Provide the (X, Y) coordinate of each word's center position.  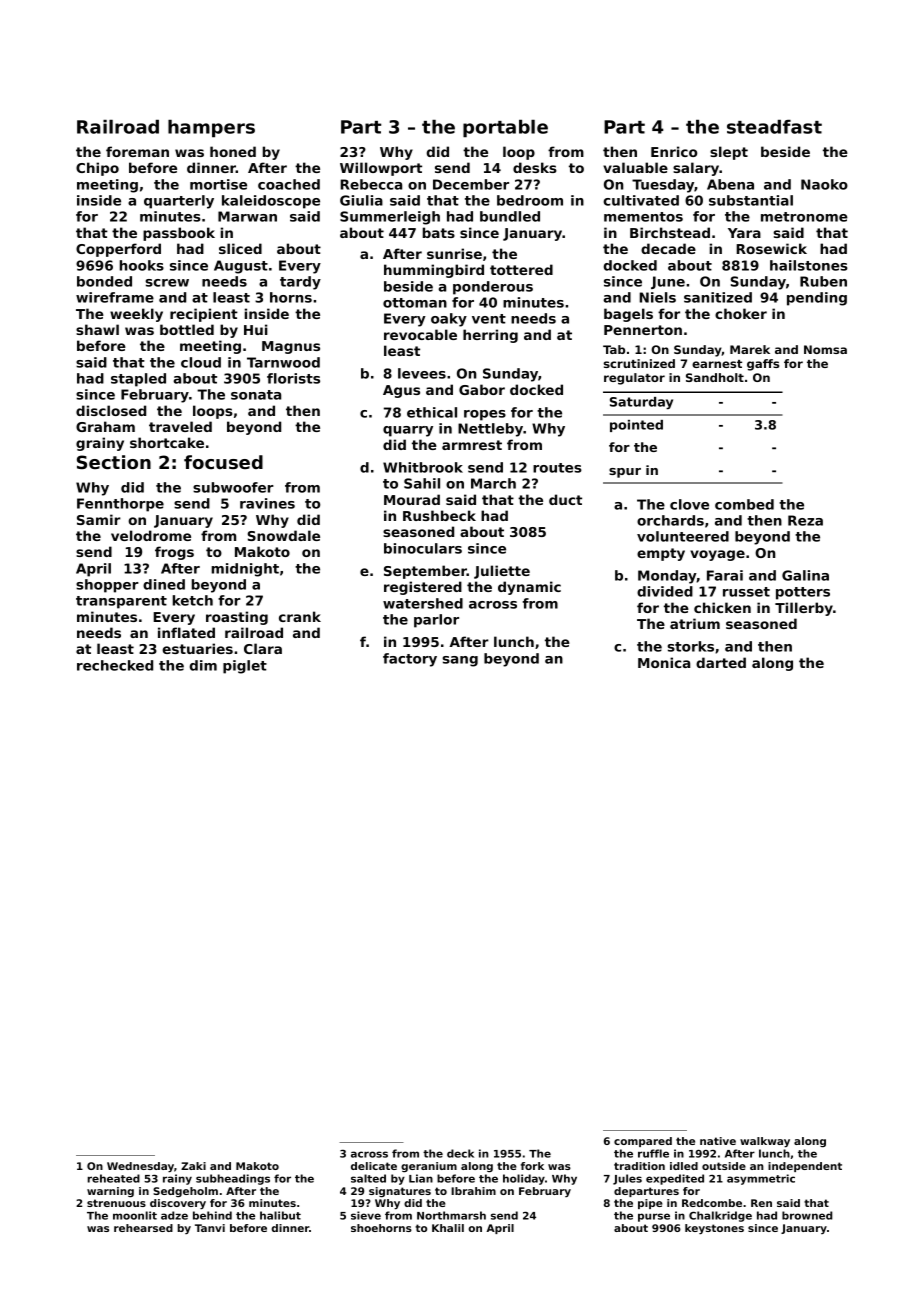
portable (505, 129)
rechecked (115, 665)
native (718, 1141)
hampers (211, 129)
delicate (374, 1166)
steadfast (774, 127)
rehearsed (143, 1228)
